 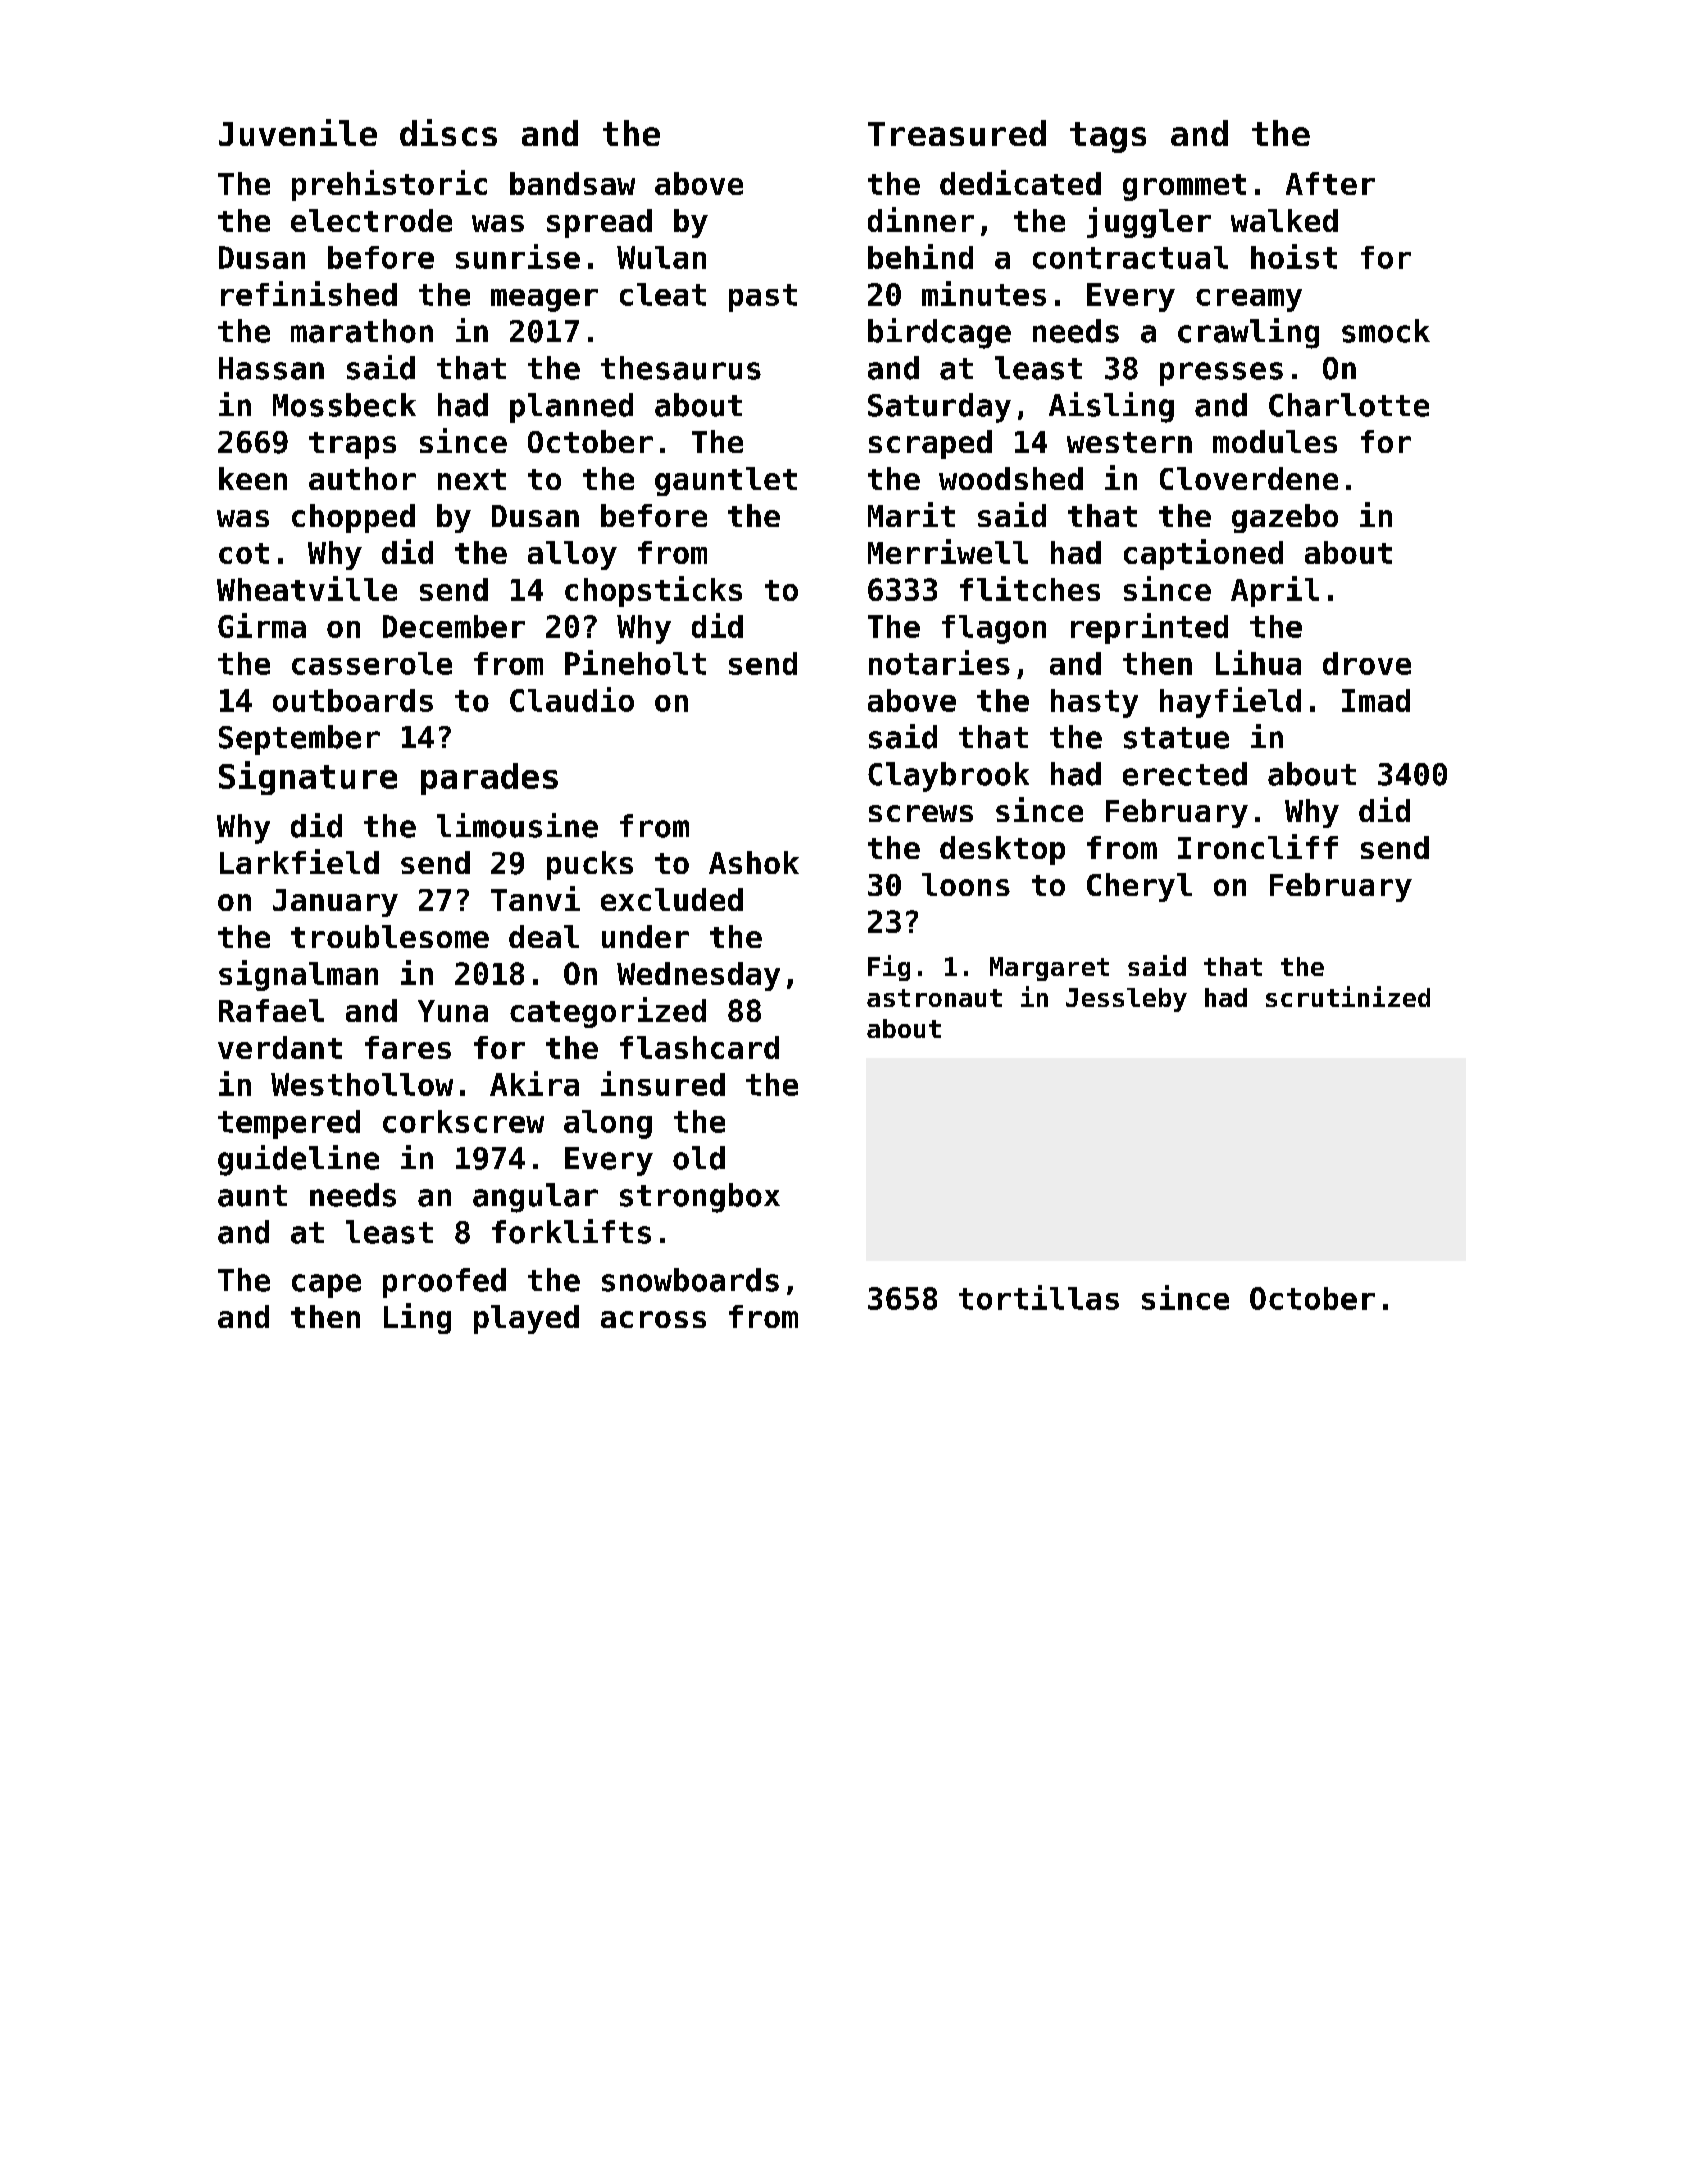 What do you see at coordinates (957, 133) in the document?
I see `Treasured` at bounding box center [957, 133].
